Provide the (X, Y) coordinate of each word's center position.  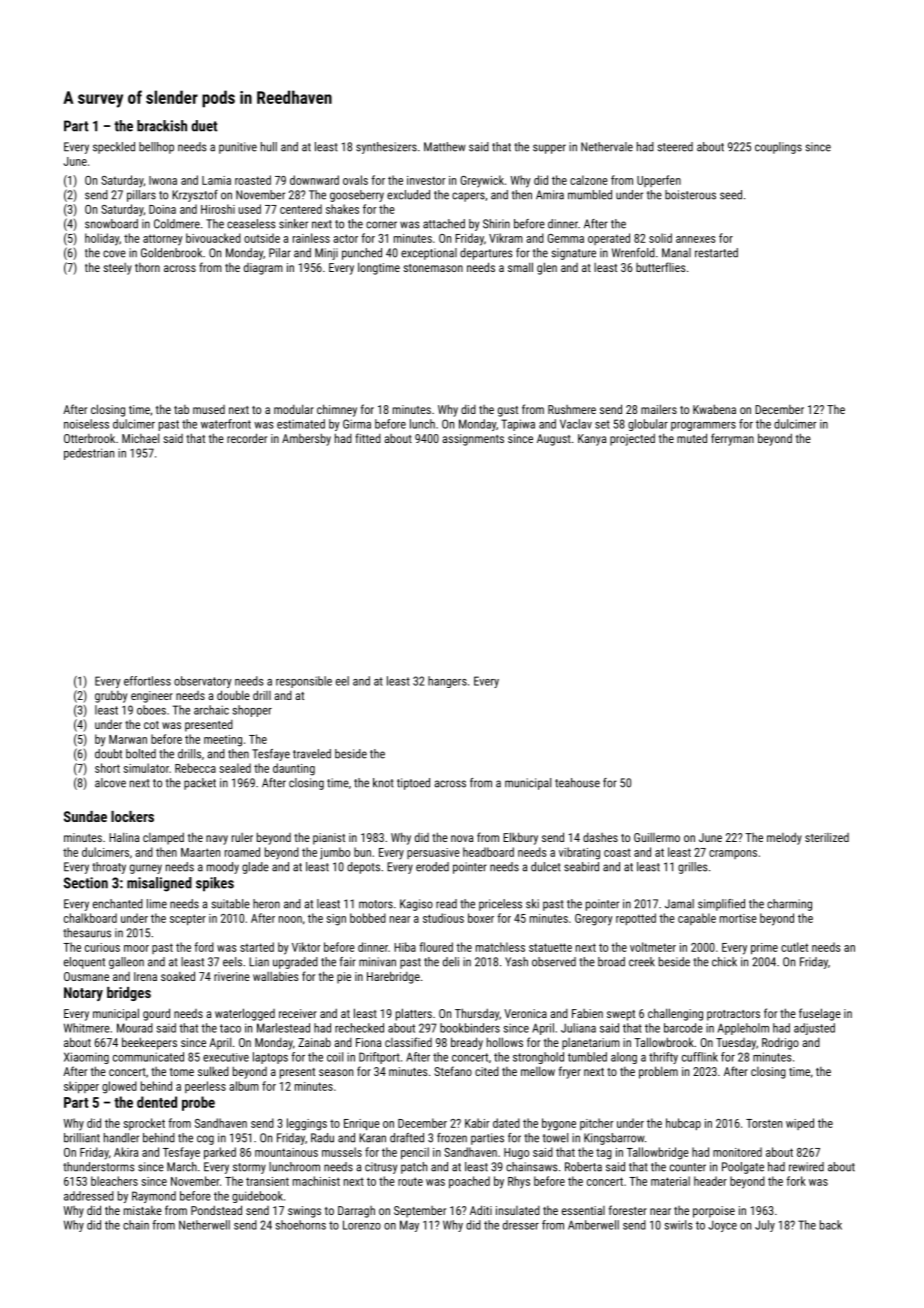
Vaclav (576, 424)
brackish (162, 126)
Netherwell (204, 1225)
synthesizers (386, 148)
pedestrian (89, 454)
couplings (778, 148)
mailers (659, 409)
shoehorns (301, 1225)
